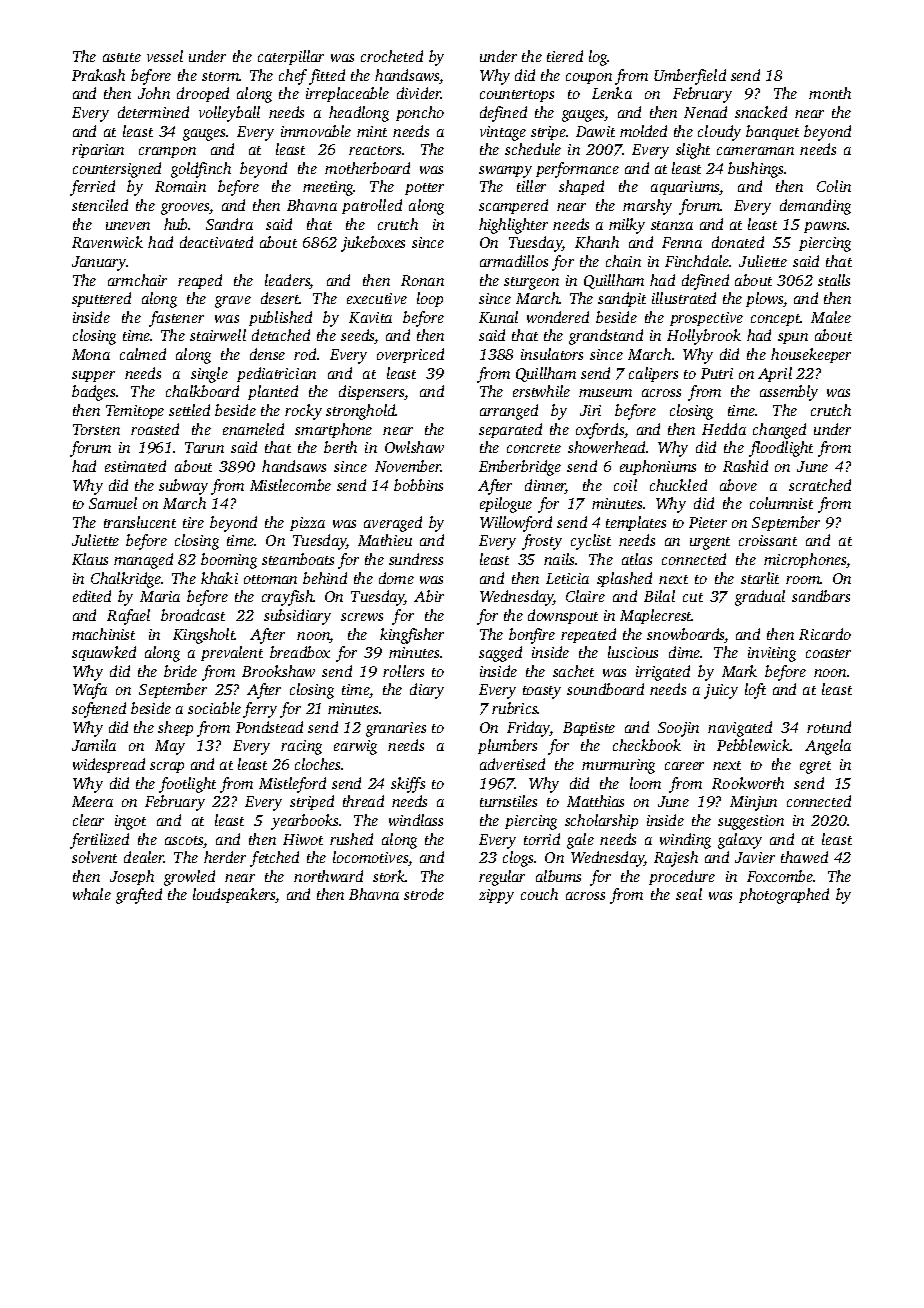  What do you see at coordinates (202, 391) in the screenshot?
I see `chalkboard` at bounding box center [202, 391].
